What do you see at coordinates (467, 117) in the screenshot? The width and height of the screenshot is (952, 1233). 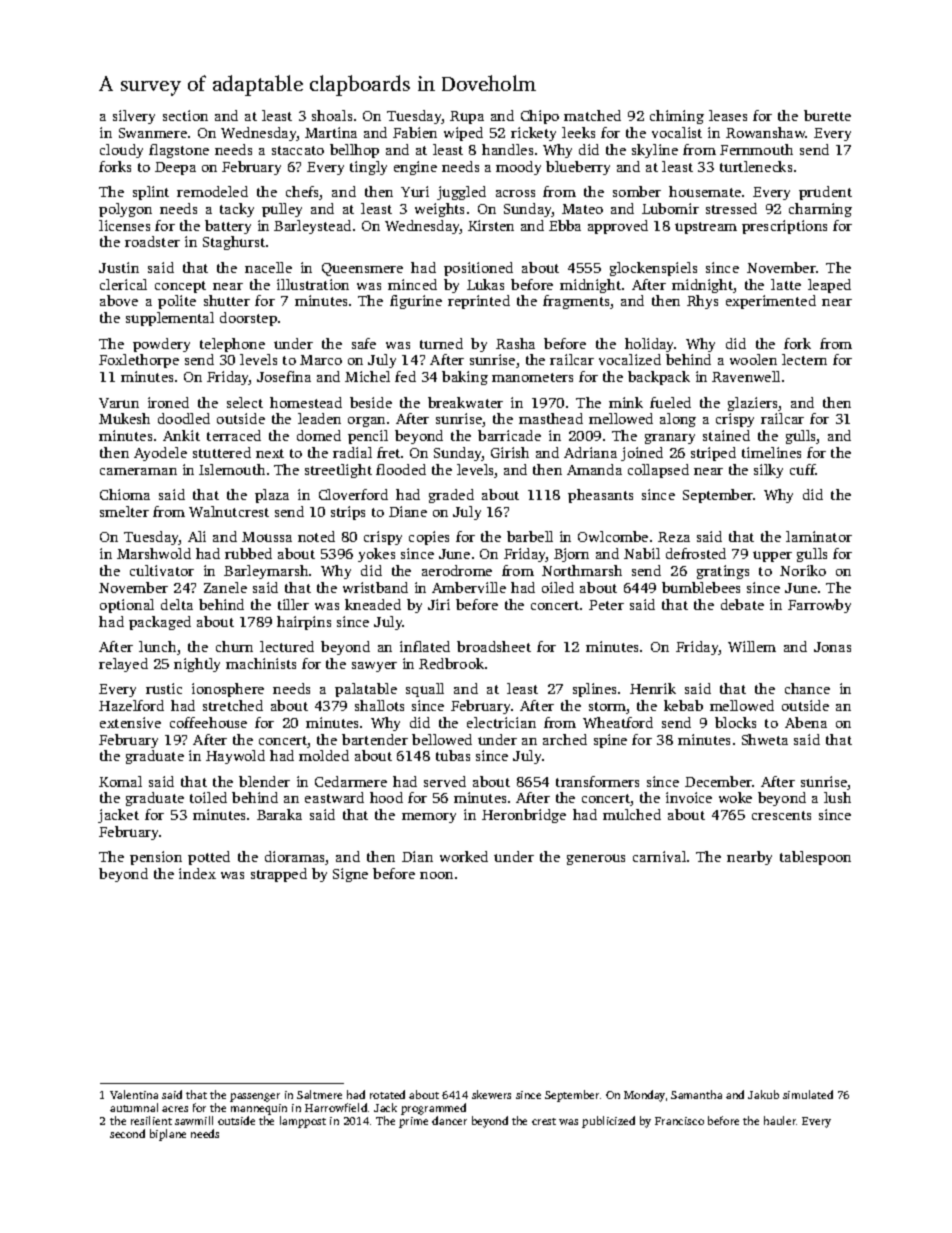 I see `Rupa` at bounding box center [467, 117].
